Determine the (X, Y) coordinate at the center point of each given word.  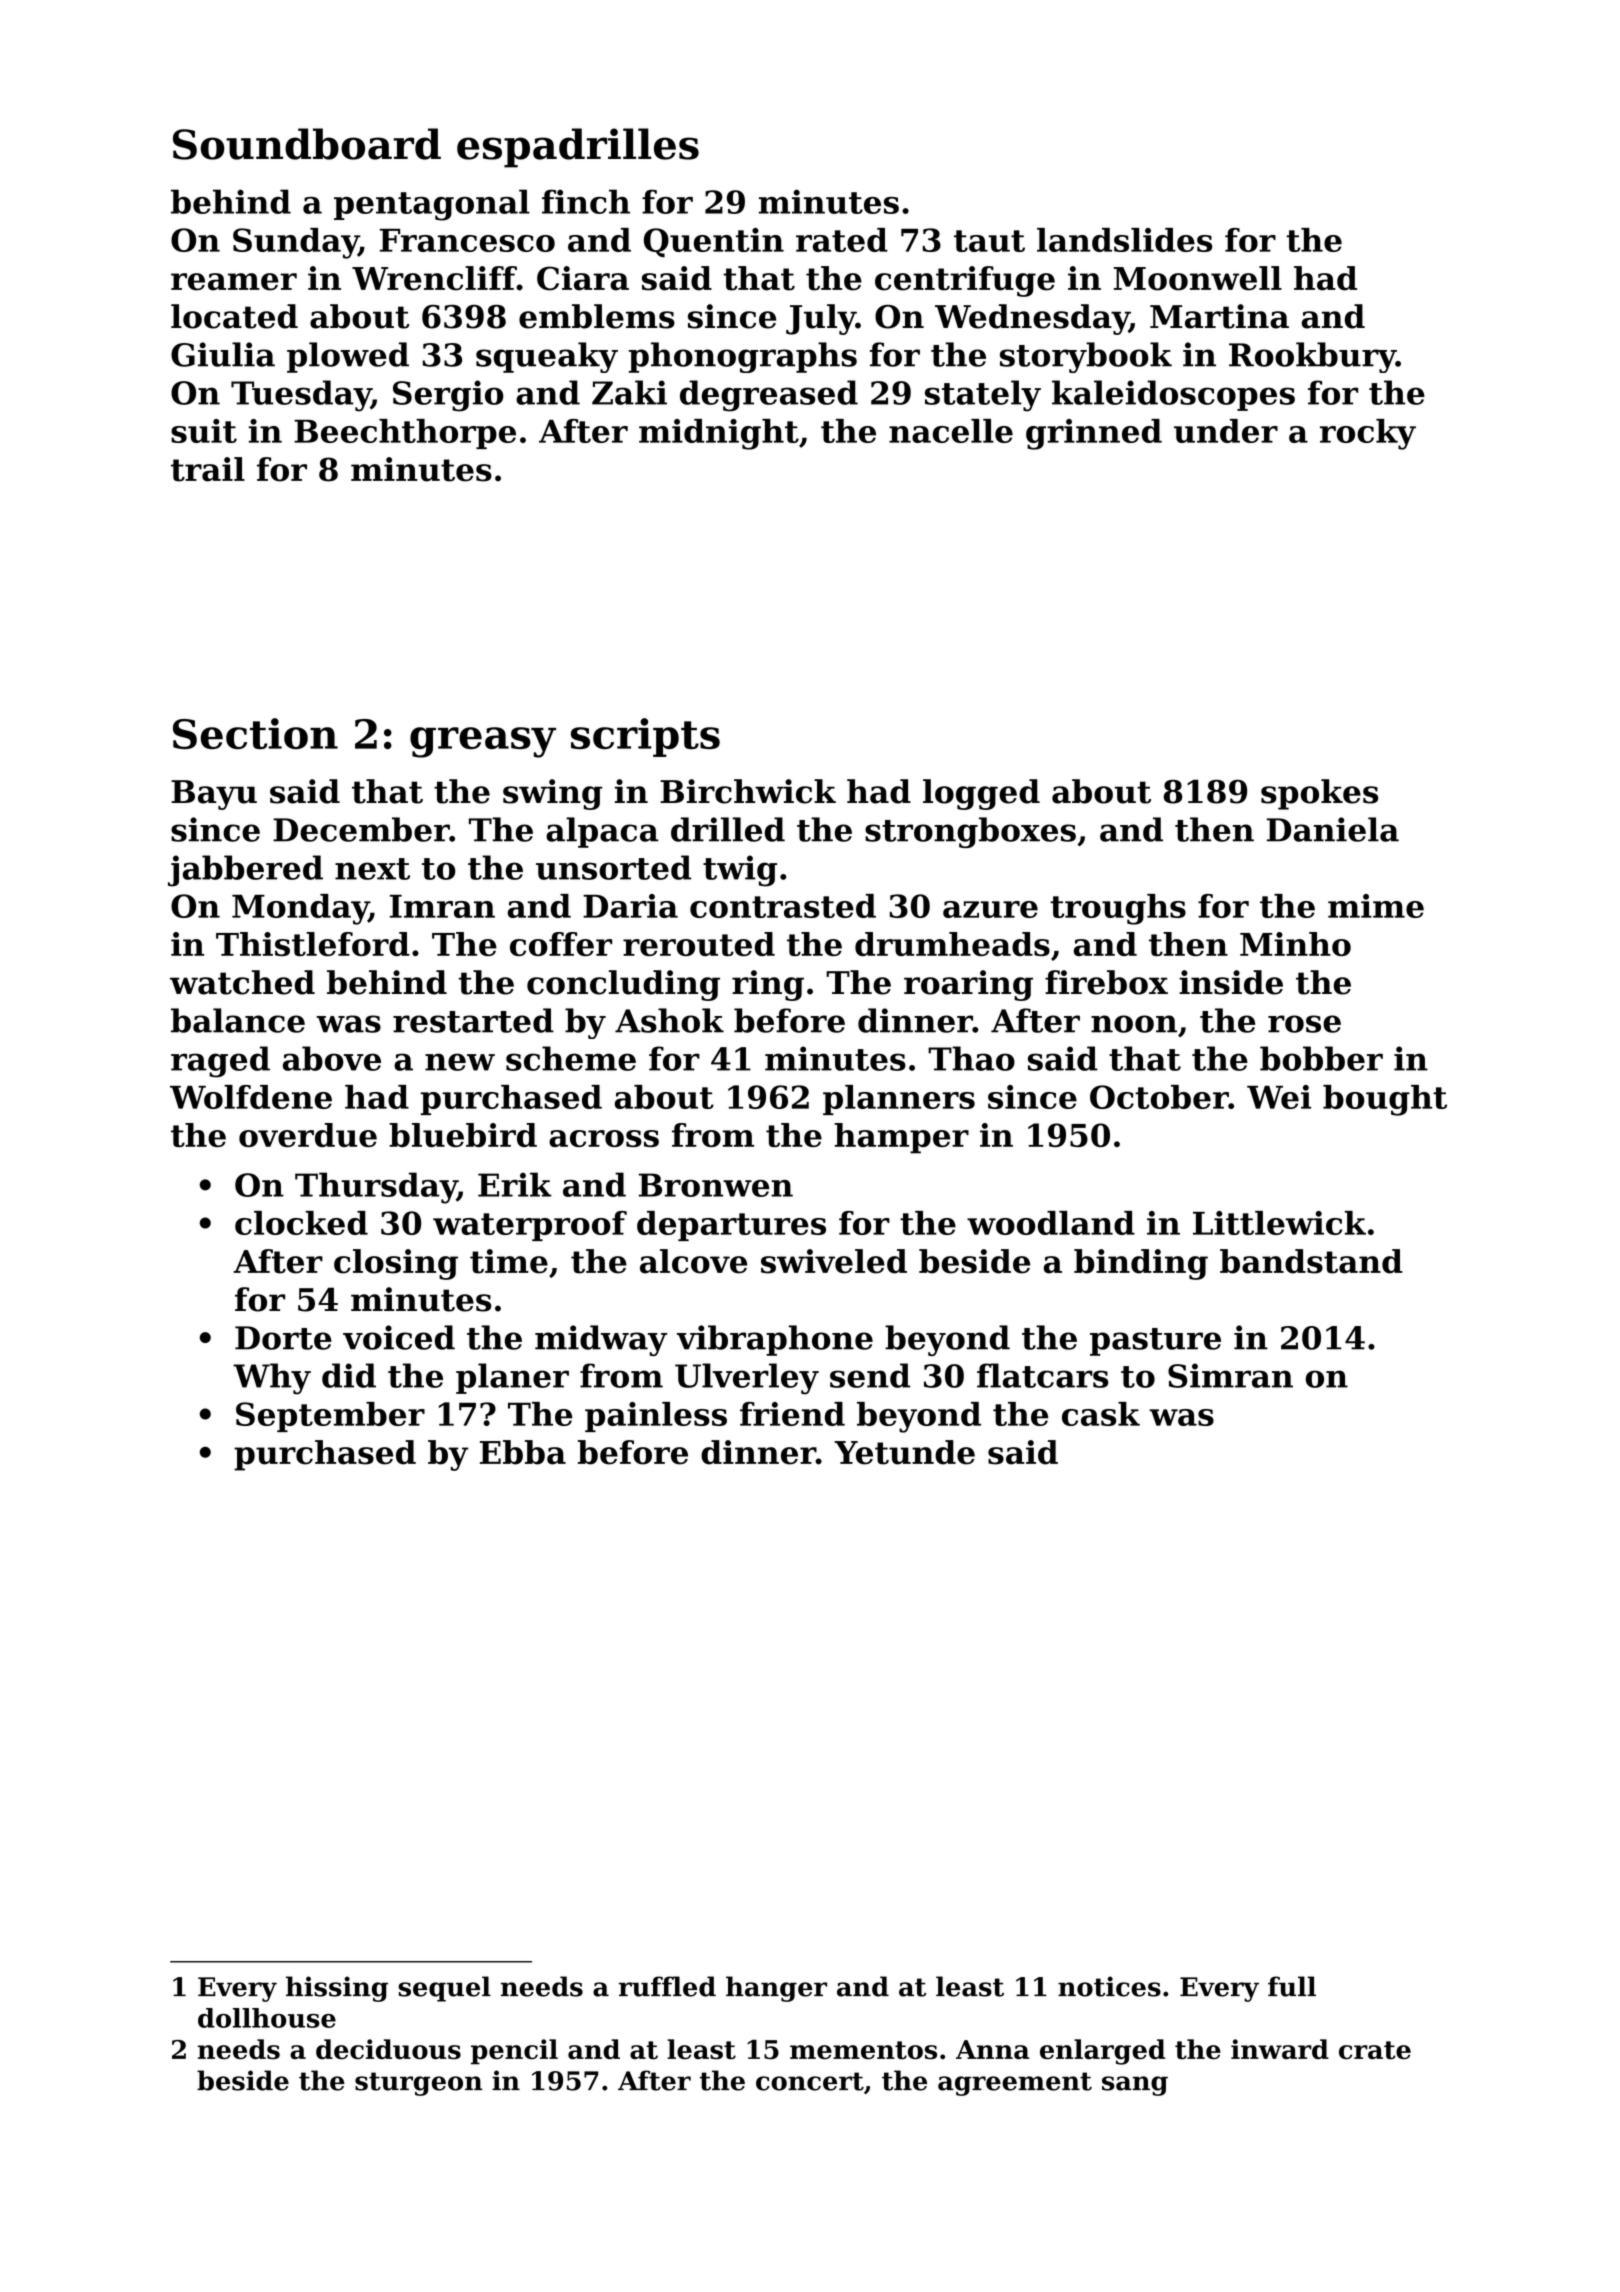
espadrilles (578, 148)
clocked (301, 1223)
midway (601, 1340)
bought (1385, 1100)
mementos (863, 2050)
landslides (1124, 240)
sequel (444, 1989)
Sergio (448, 396)
